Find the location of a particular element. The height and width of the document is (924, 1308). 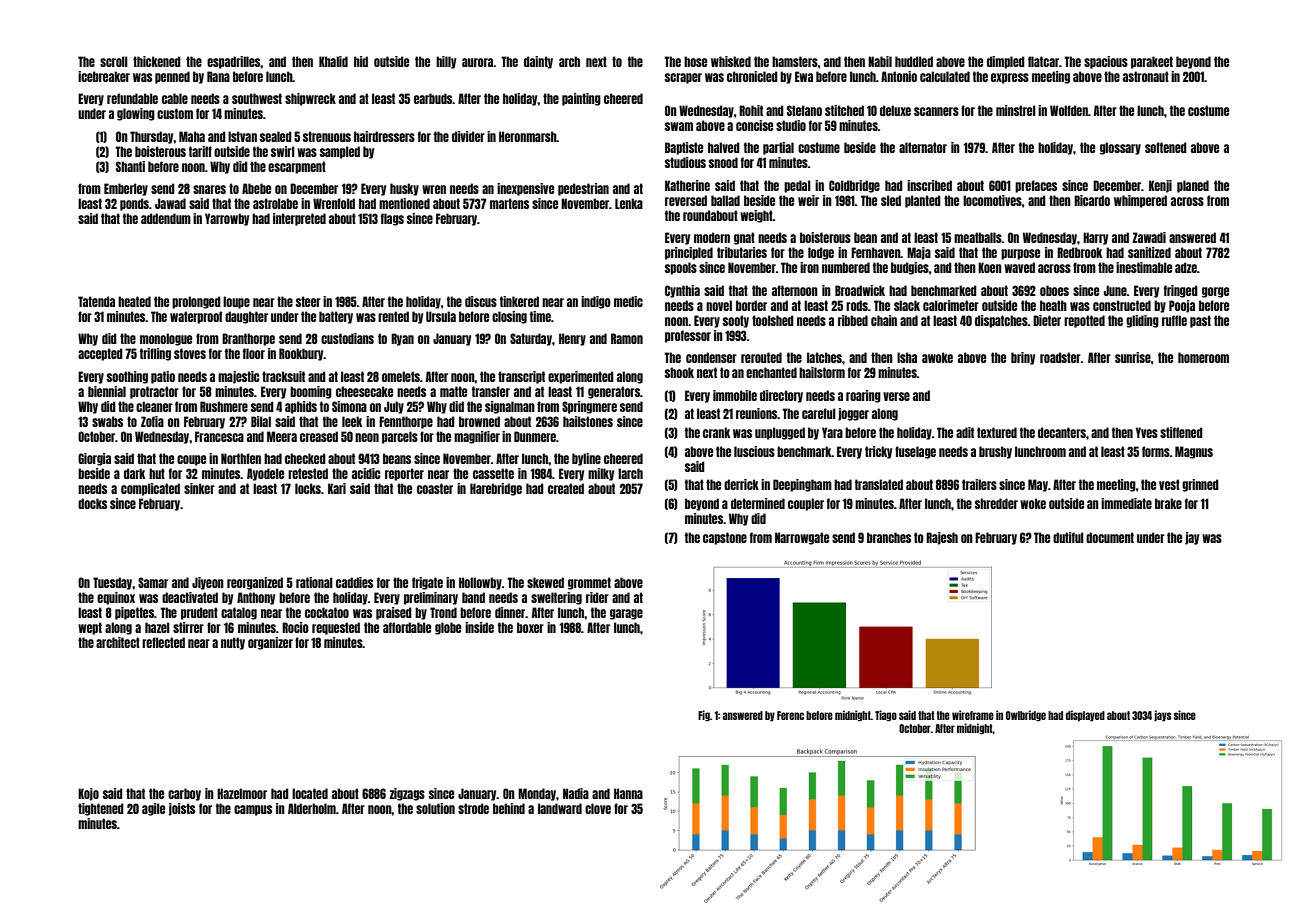

sunrise is located at coordinates (1133, 357).
